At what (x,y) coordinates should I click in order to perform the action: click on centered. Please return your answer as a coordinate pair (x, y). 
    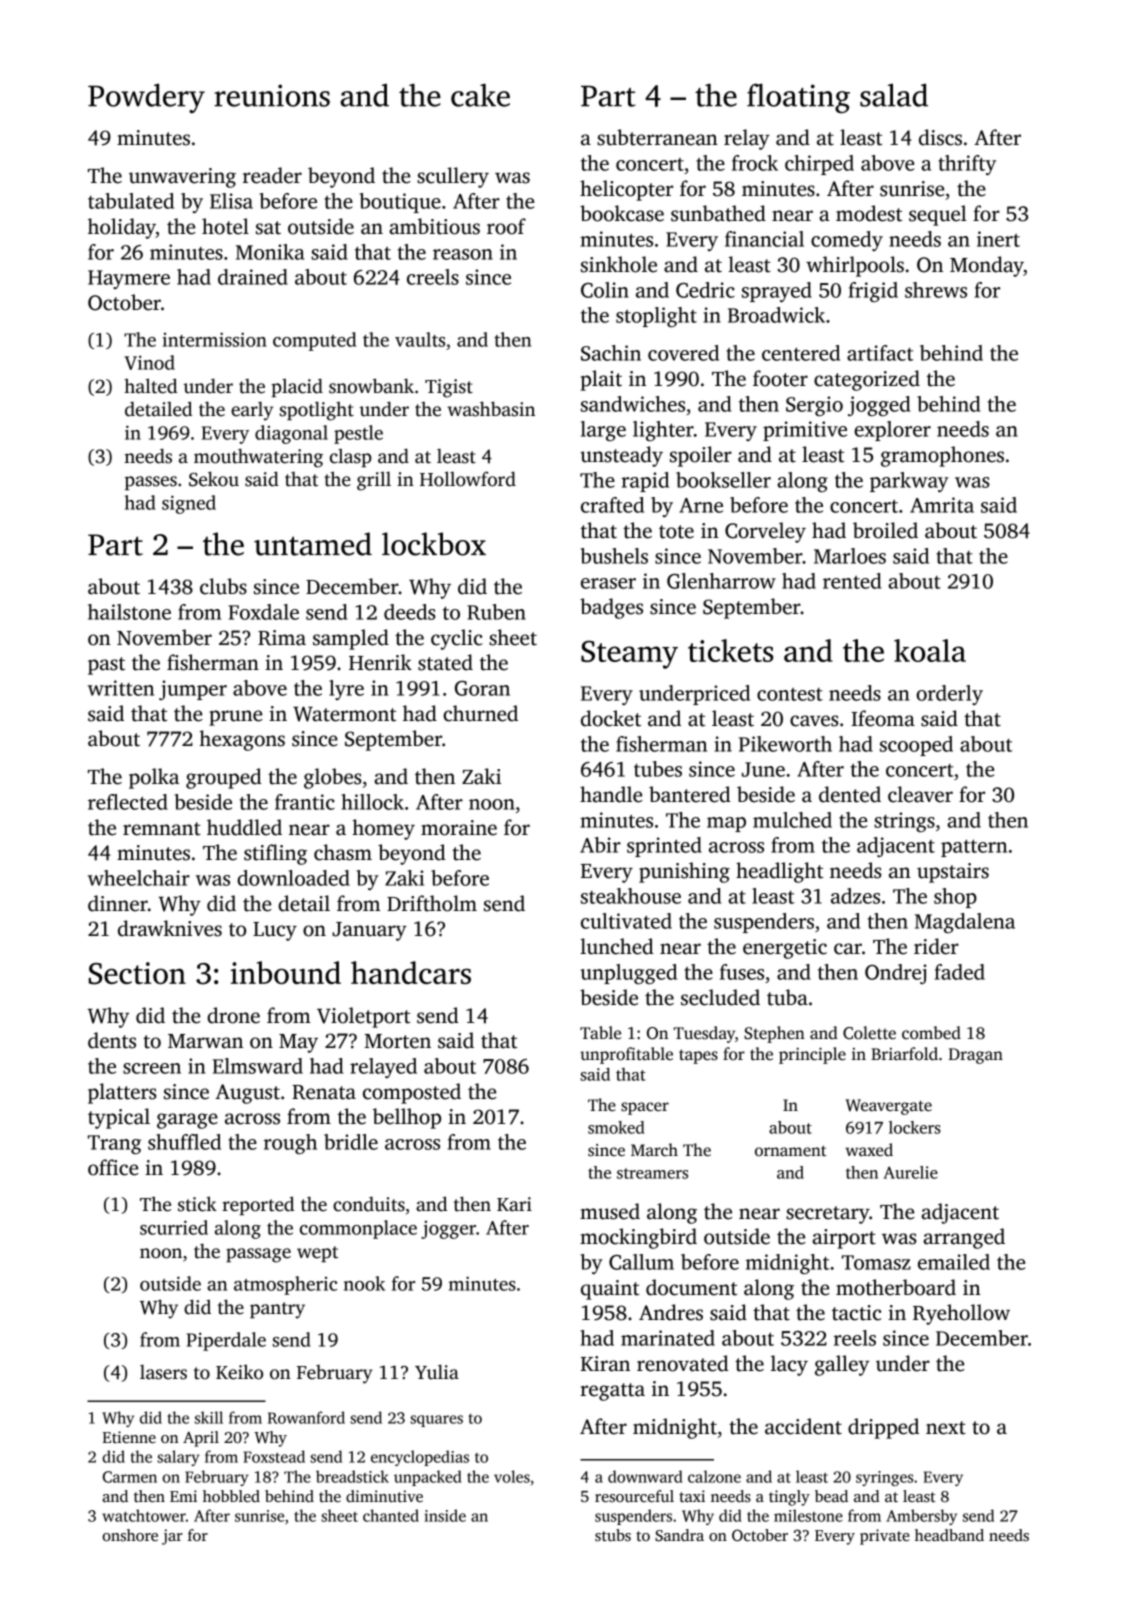
    Looking at the image, I should click on (801, 353).
